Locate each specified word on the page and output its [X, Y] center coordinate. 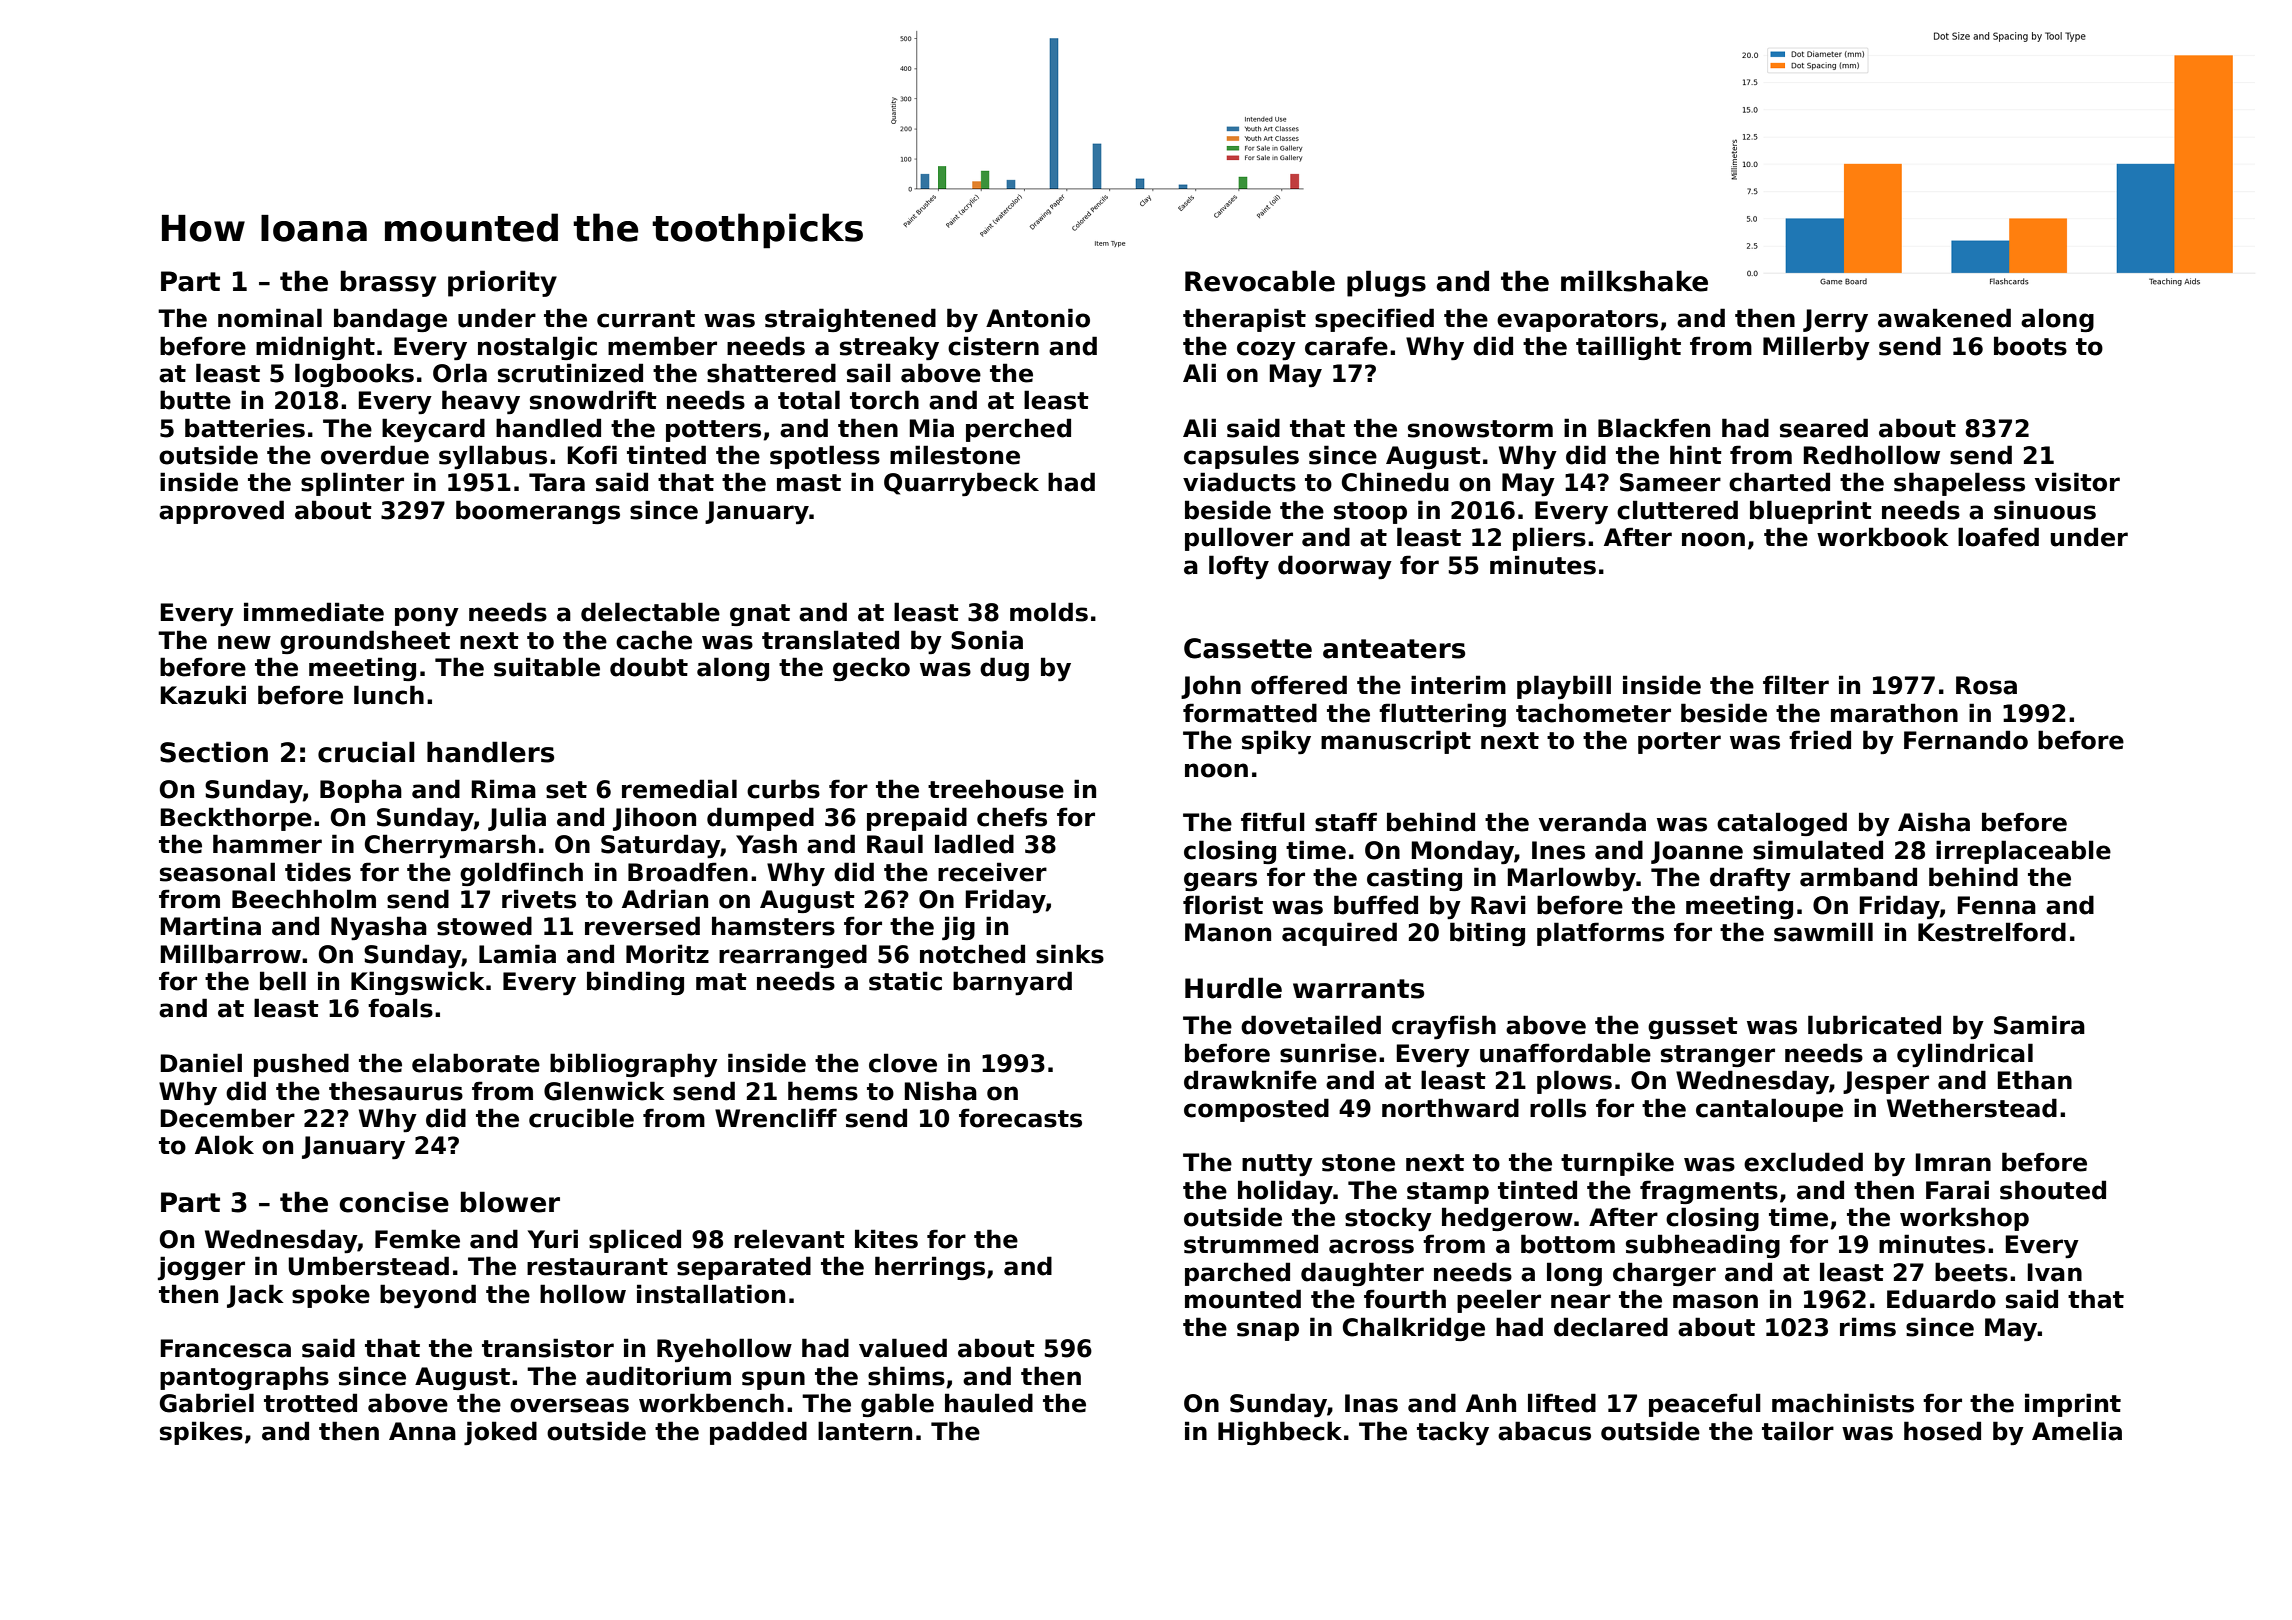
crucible [581, 1118]
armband [1858, 877]
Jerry [1835, 320]
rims [1868, 1327]
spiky [1276, 742]
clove [903, 1063]
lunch [389, 695]
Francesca [226, 1348]
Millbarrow [231, 954]
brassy [388, 283]
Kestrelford [1992, 932]
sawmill [1823, 932]
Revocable [1260, 281]
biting [1487, 934]
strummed [1251, 1244]
